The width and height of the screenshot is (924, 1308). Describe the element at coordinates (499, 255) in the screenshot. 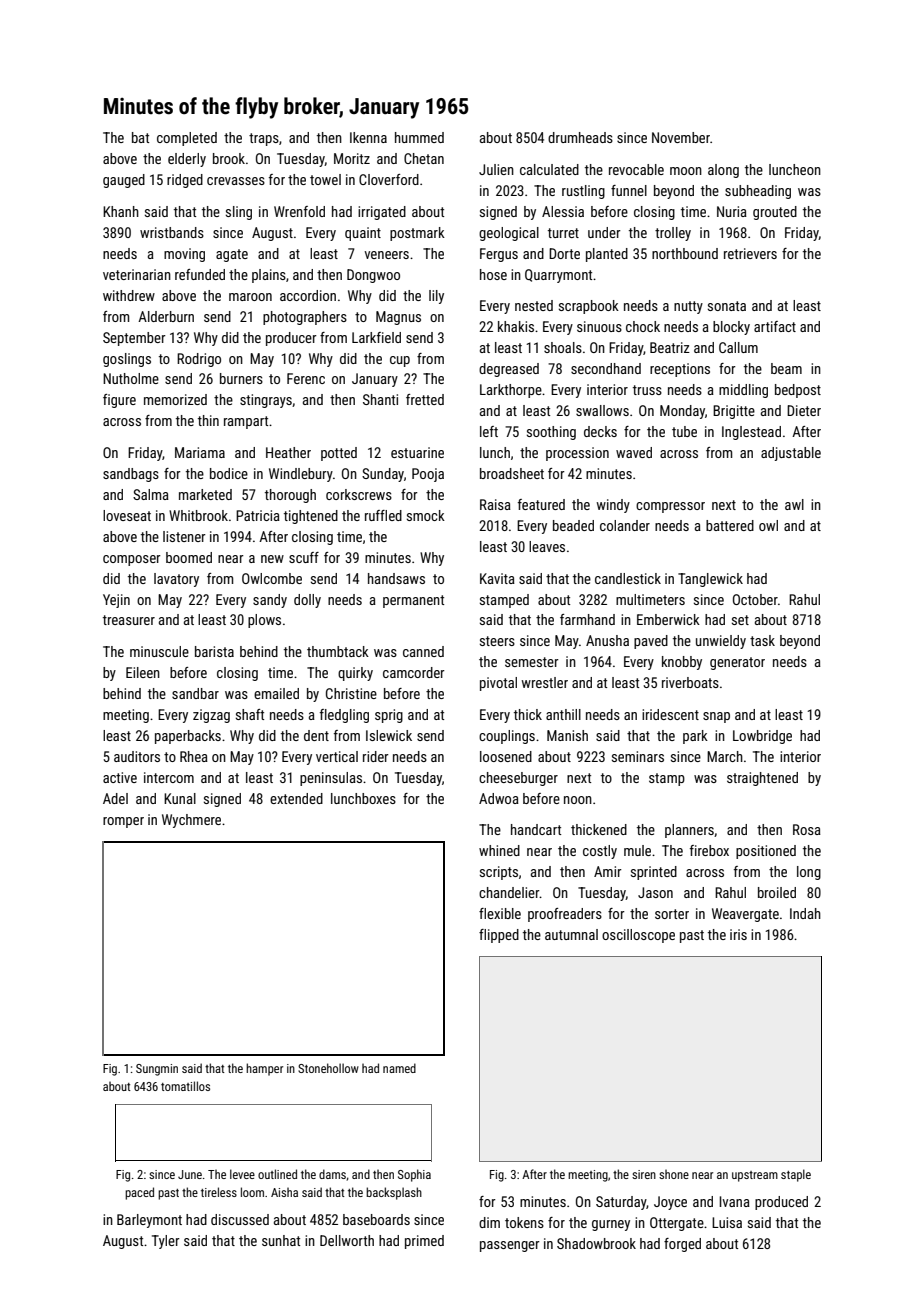

I see `Fergus` at that location.
